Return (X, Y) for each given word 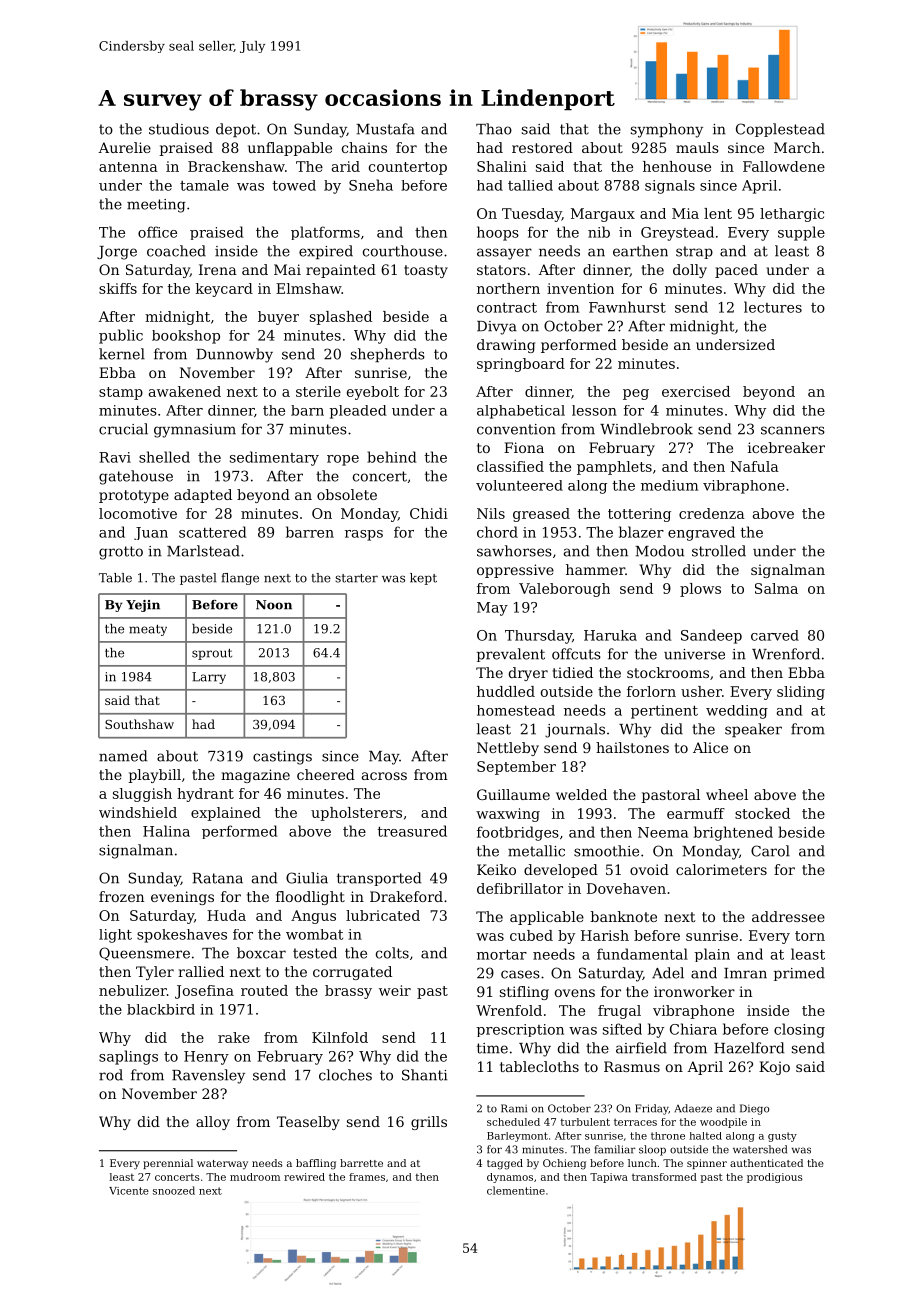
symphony (667, 130)
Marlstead (203, 551)
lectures (773, 307)
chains (364, 147)
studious (179, 129)
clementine (516, 1190)
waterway (222, 1165)
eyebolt (373, 393)
